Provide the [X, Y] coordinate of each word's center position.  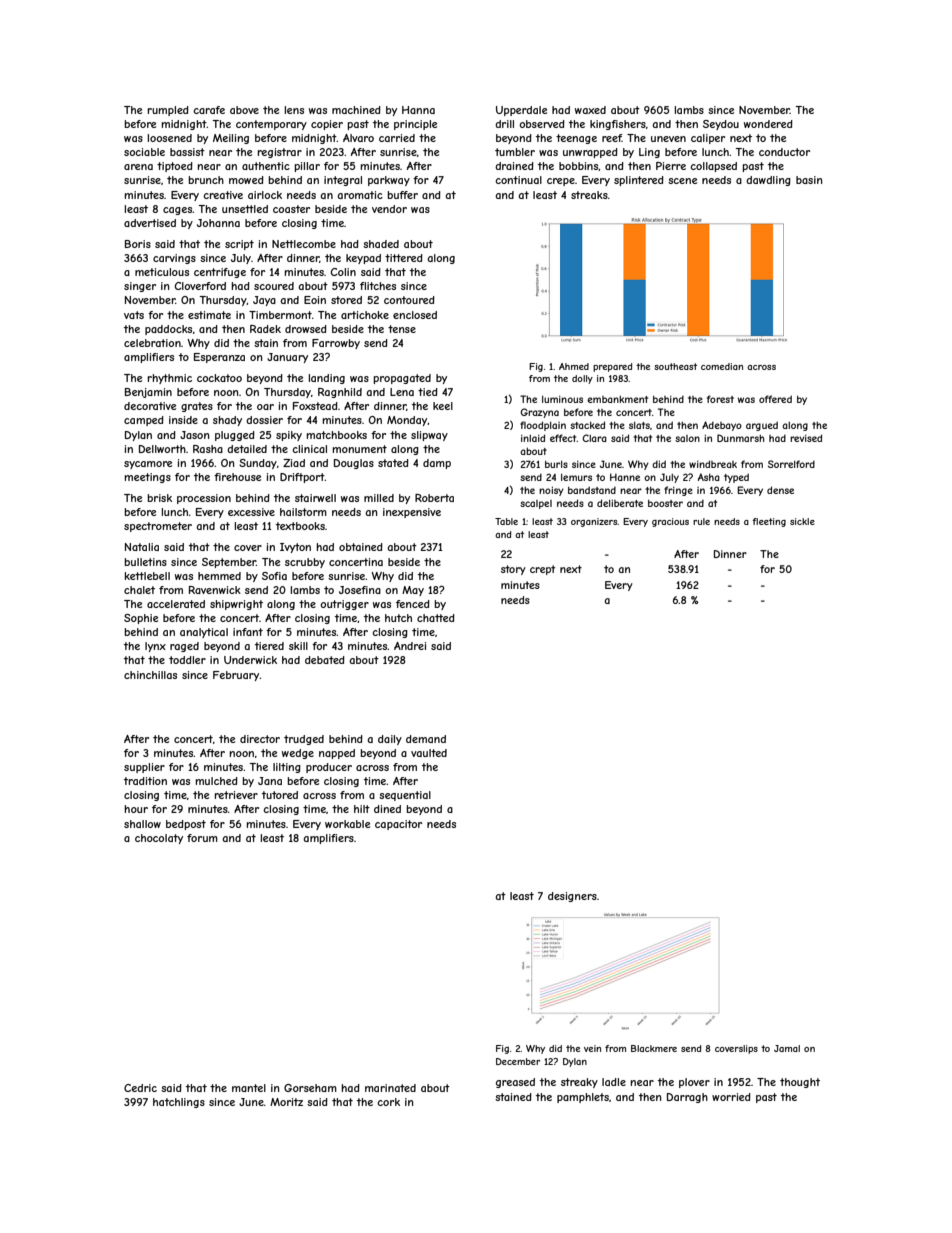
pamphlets [583, 1098]
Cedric [140, 1088]
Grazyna [539, 413]
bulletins [145, 562]
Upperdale [521, 111]
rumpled [168, 111]
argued [762, 426]
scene [682, 181]
